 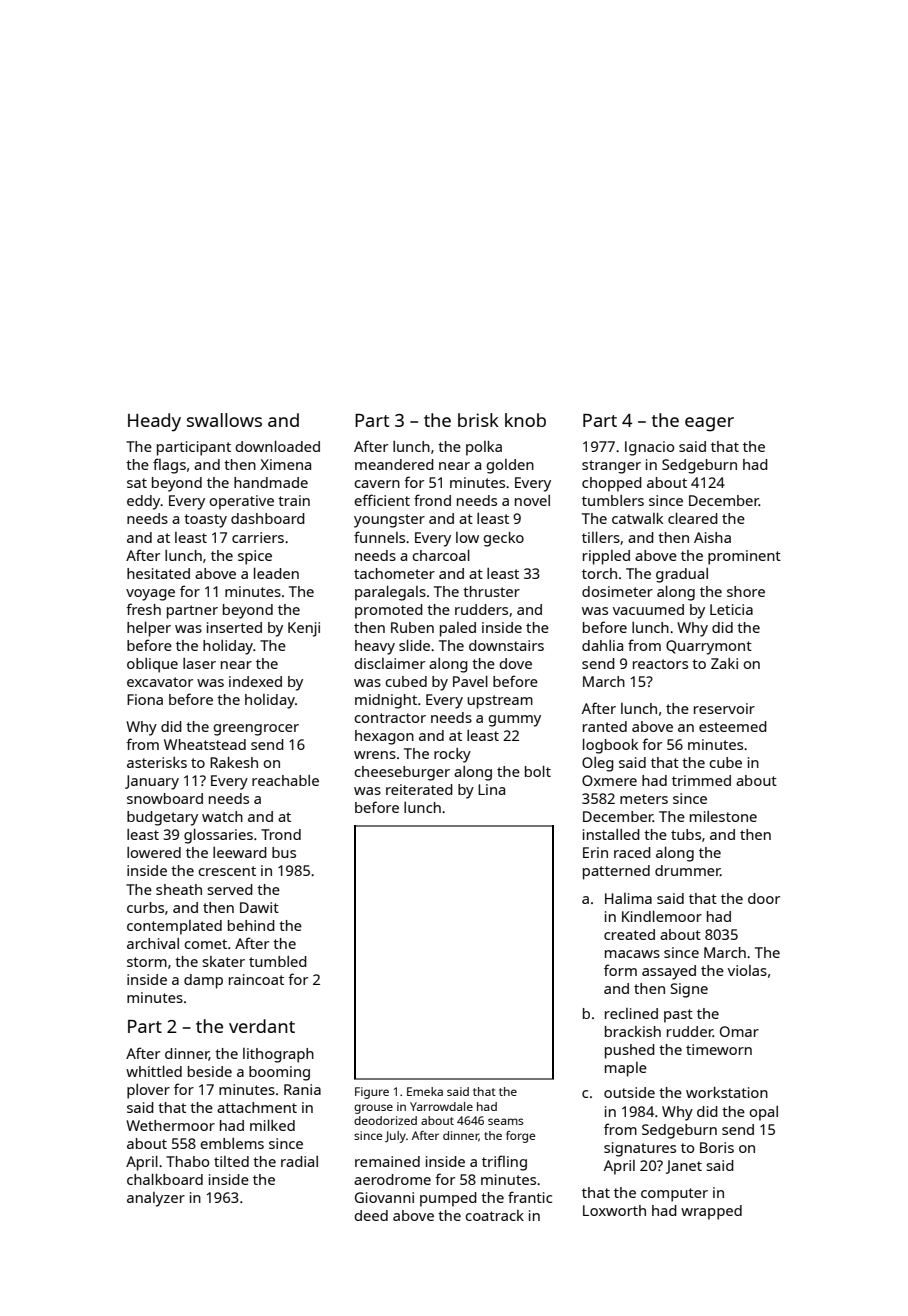 I want to click on shore, so click(x=746, y=591).
